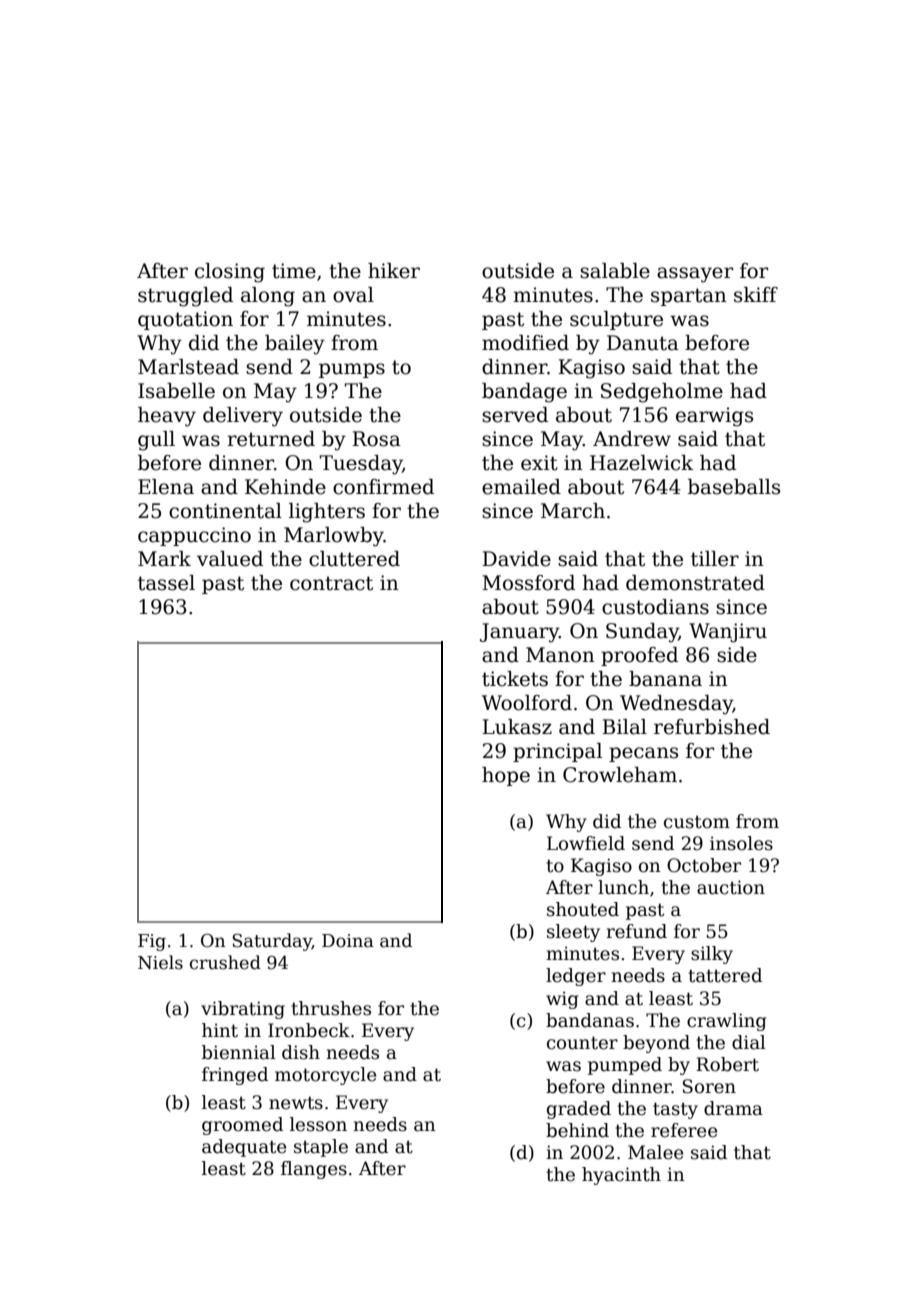 This screenshot has width=924, height=1311. Describe the element at coordinates (726, 1022) in the screenshot. I see `crawling` at that location.
